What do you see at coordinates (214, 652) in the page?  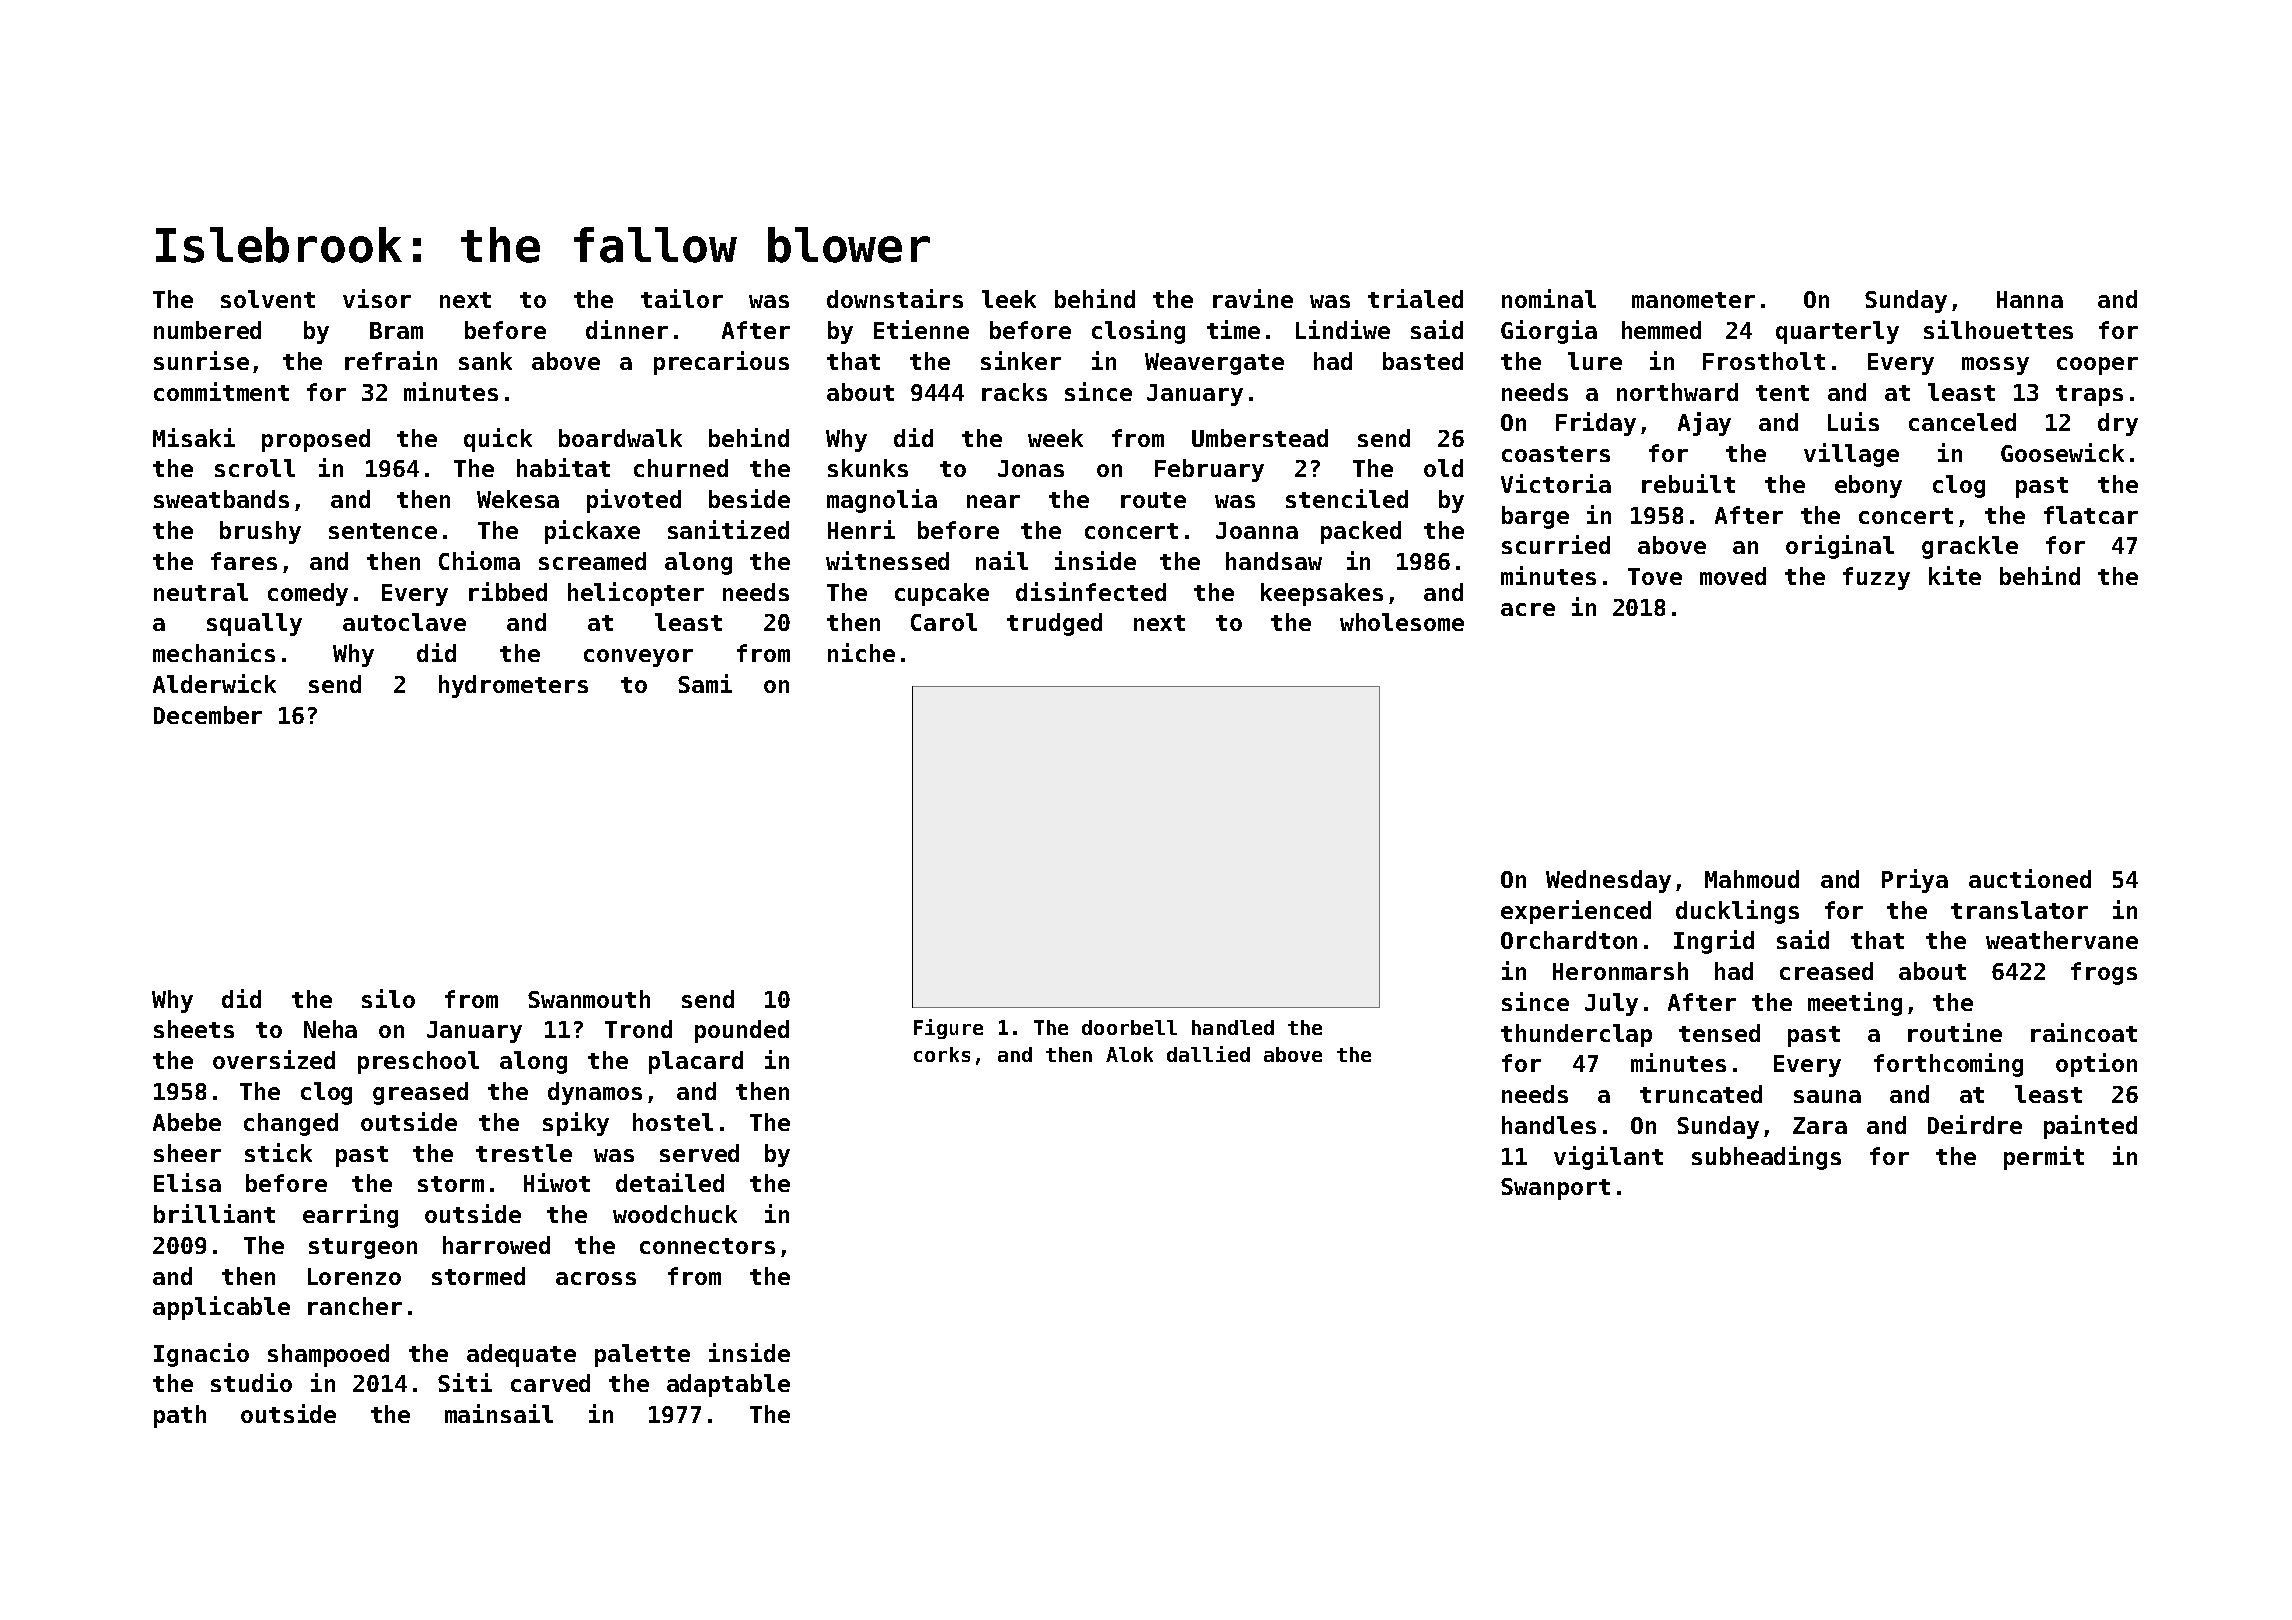 I see `mechanics` at bounding box center [214, 652].
